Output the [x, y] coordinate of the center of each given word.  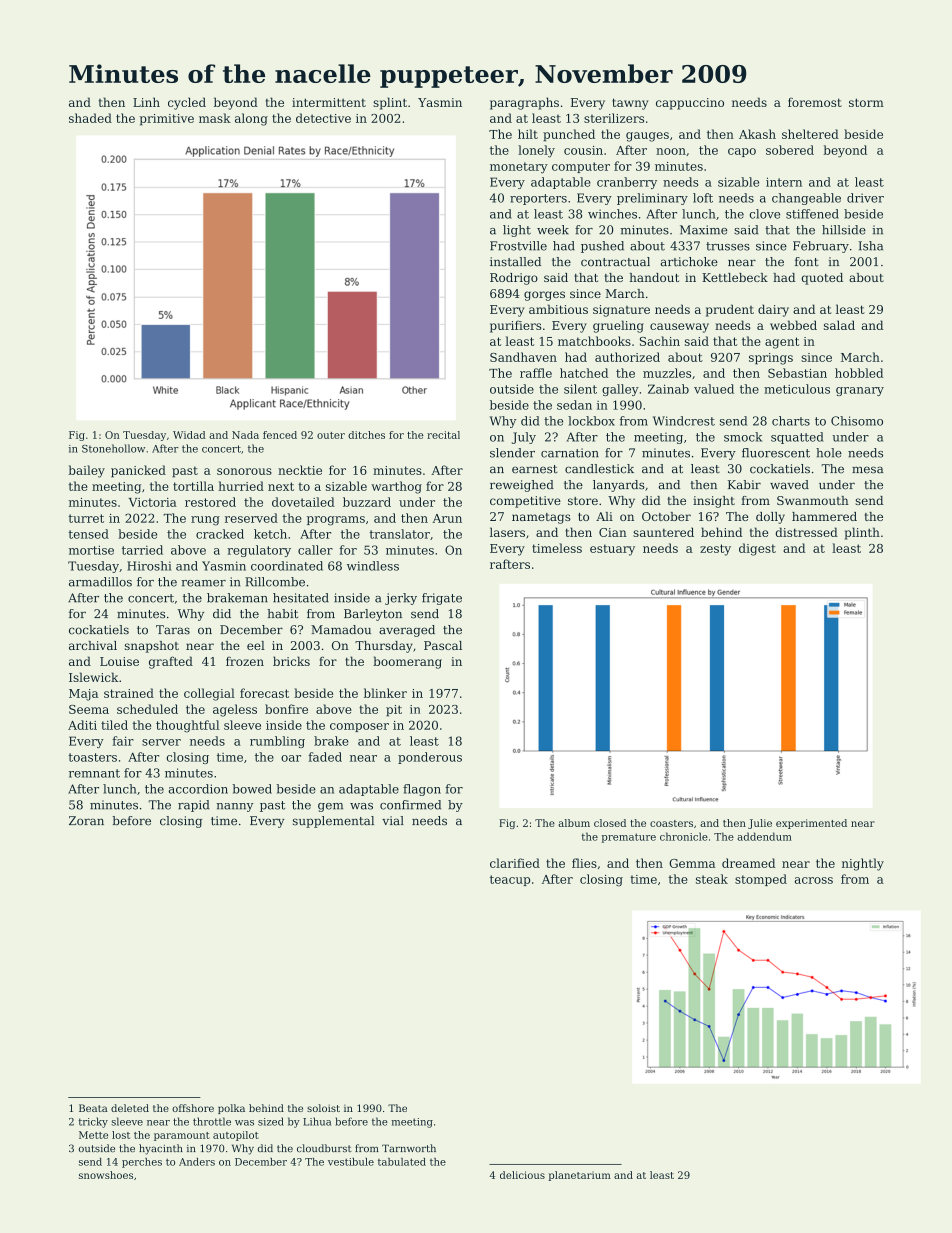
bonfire [286, 709]
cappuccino [690, 104]
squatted [797, 438]
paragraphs [524, 103]
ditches [366, 435]
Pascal [443, 645]
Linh [146, 102]
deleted [130, 1108]
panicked [138, 471]
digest [757, 549]
